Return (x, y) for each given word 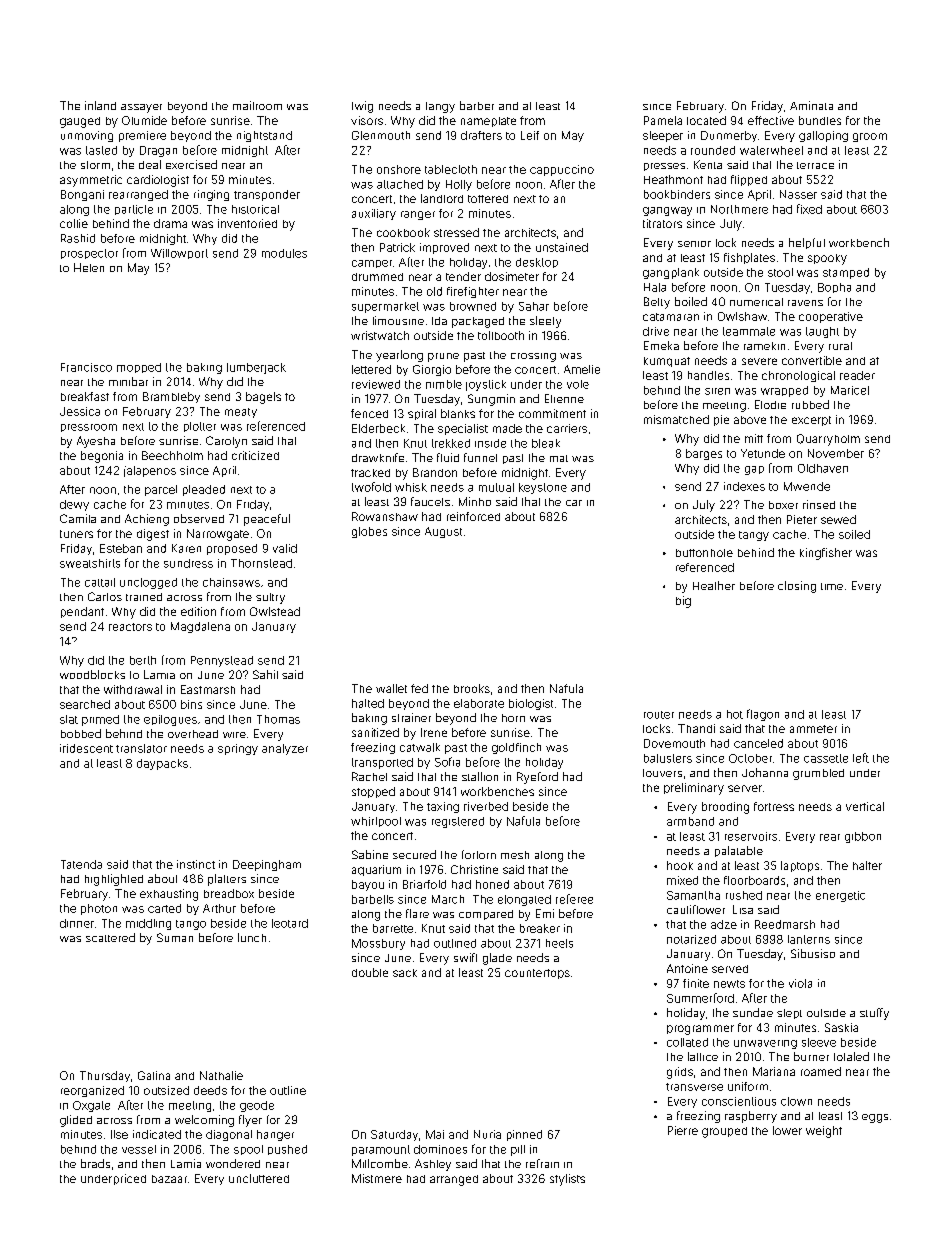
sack (405, 973)
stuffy (874, 1014)
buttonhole (704, 553)
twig (362, 107)
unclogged (148, 583)
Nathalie (221, 1075)
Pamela (663, 120)
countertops (537, 974)
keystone (543, 488)
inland (100, 105)
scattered (110, 937)
